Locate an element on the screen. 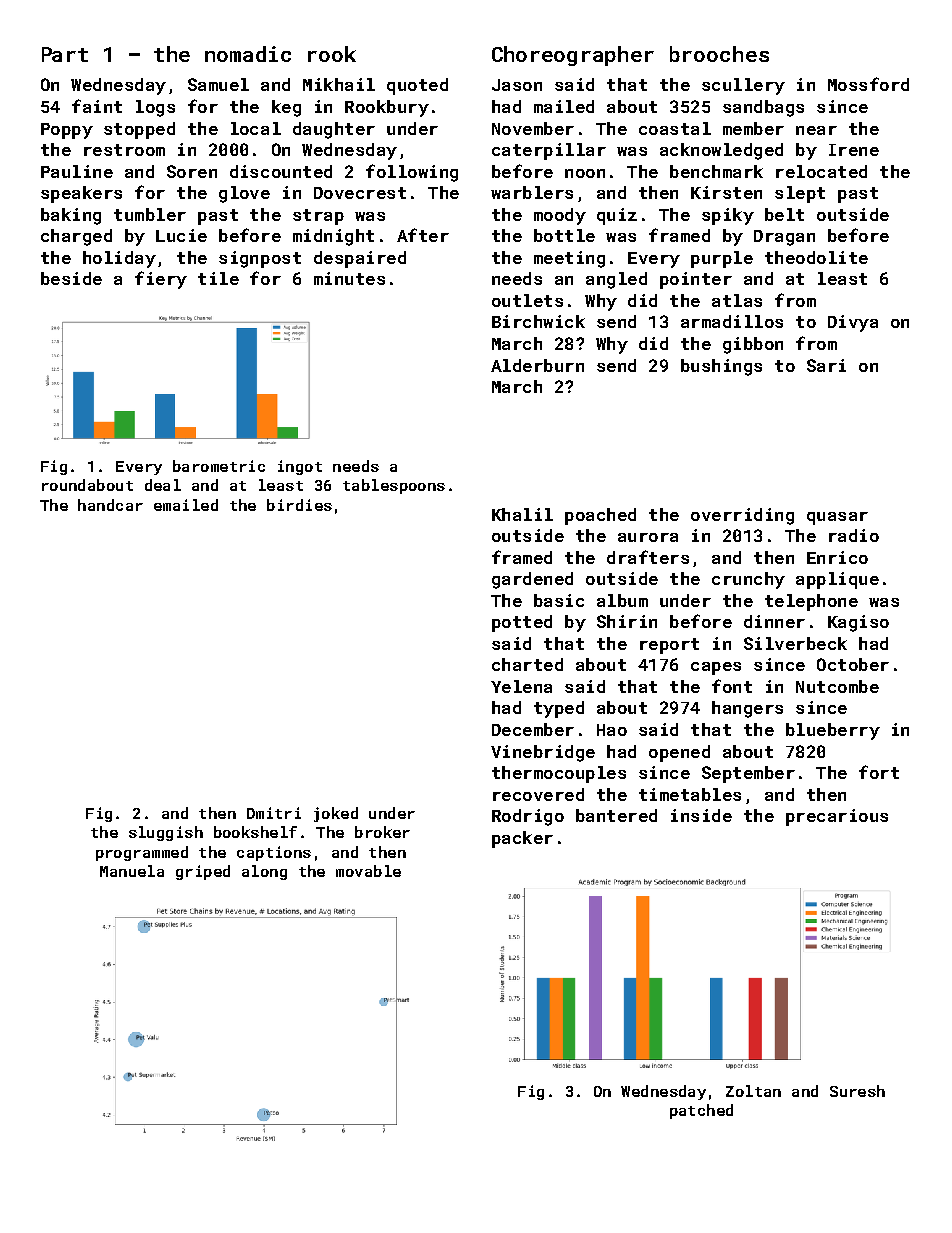  fort is located at coordinates (879, 772).
